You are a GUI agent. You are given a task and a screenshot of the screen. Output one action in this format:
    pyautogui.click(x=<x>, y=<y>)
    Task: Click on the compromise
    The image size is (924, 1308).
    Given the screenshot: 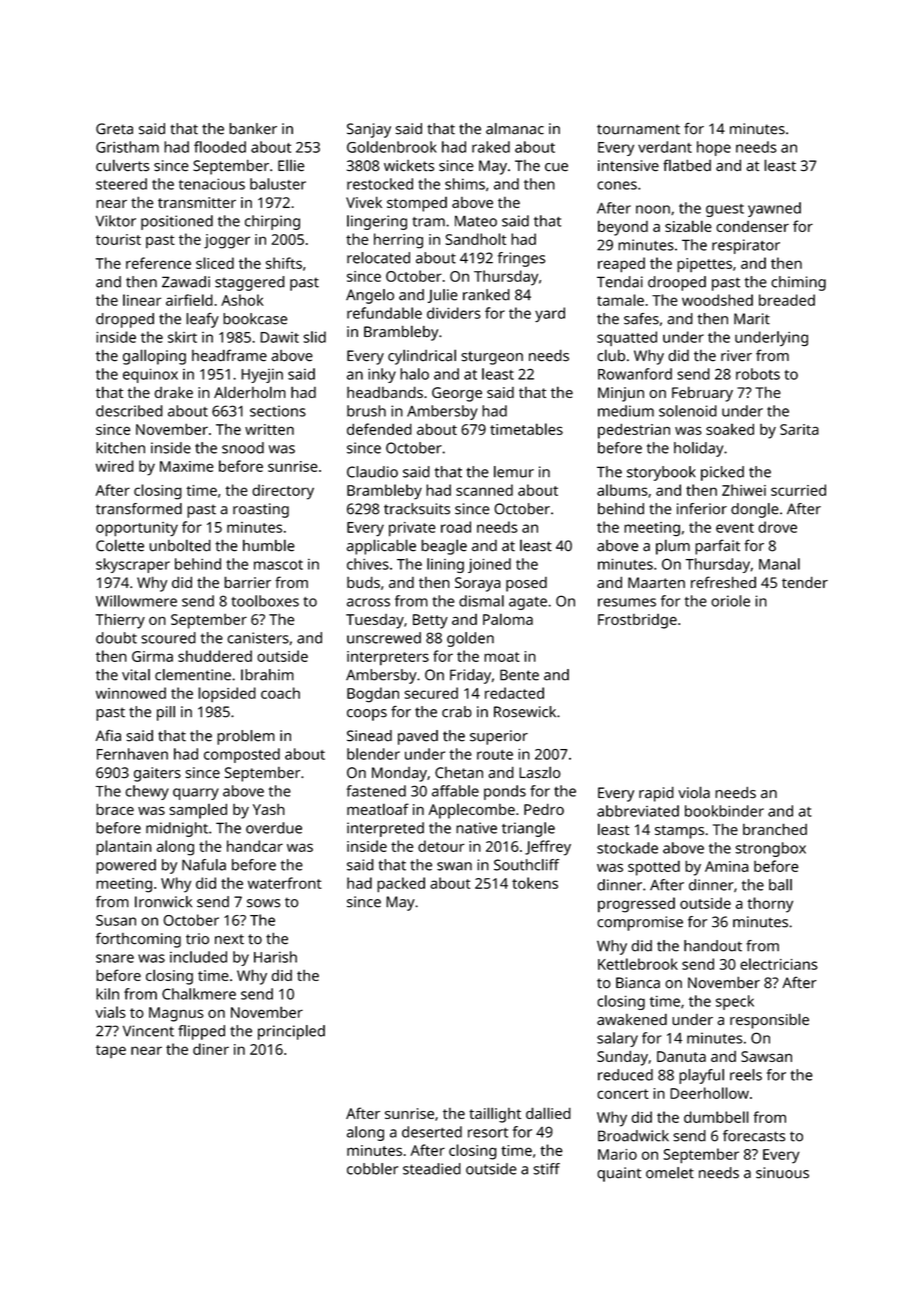 What is the action you would take?
    pyautogui.click(x=640, y=923)
